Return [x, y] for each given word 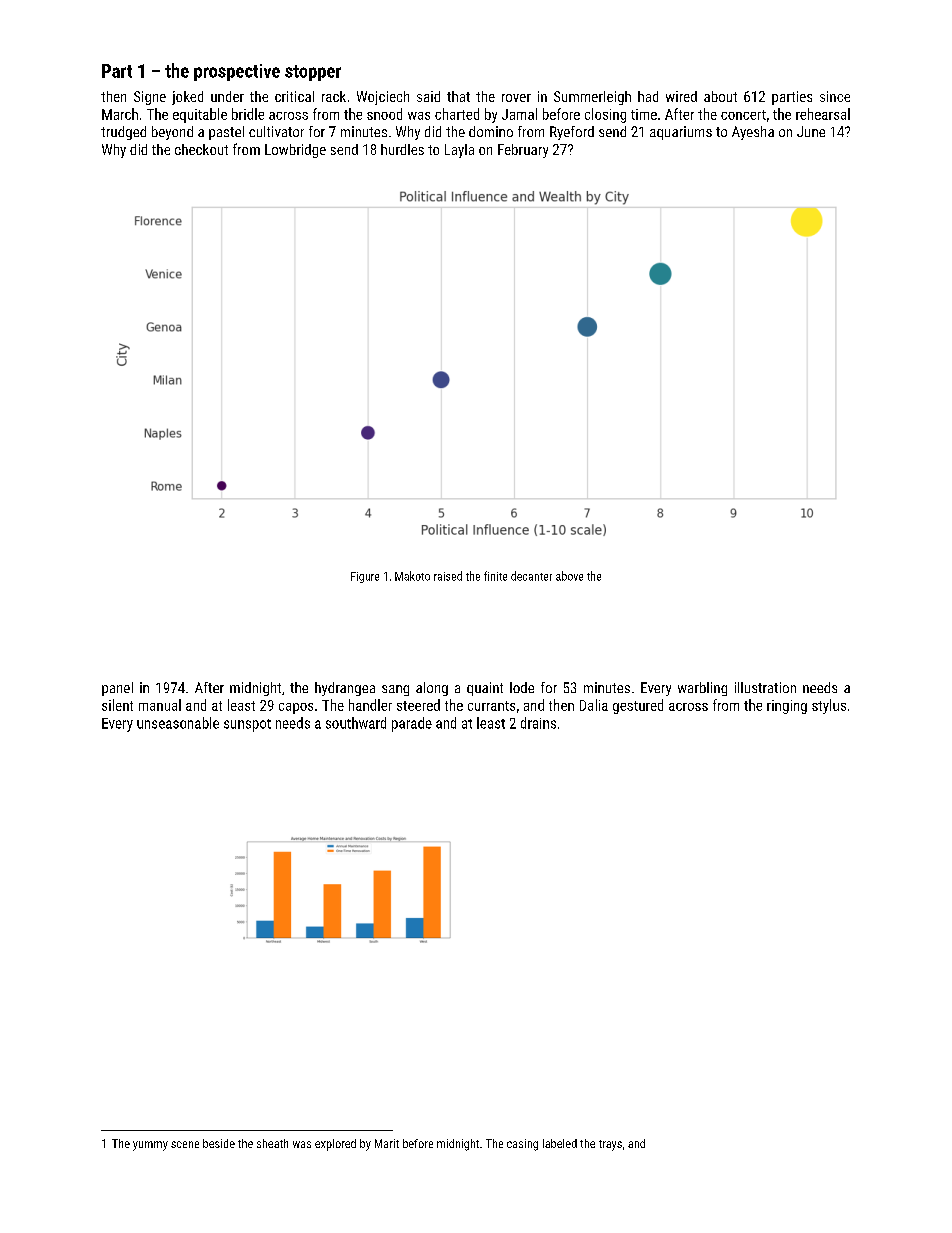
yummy [150, 1146]
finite [495, 576]
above [569, 576]
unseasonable [178, 723]
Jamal [519, 114]
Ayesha [753, 133]
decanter [531, 576]
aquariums [681, 133]
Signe [150, 98]
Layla [459, 151]
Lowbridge [295, 151]
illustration [765, 687]
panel [117, 689]
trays [610, 1145]
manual [160, 705]
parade [412, 724]
